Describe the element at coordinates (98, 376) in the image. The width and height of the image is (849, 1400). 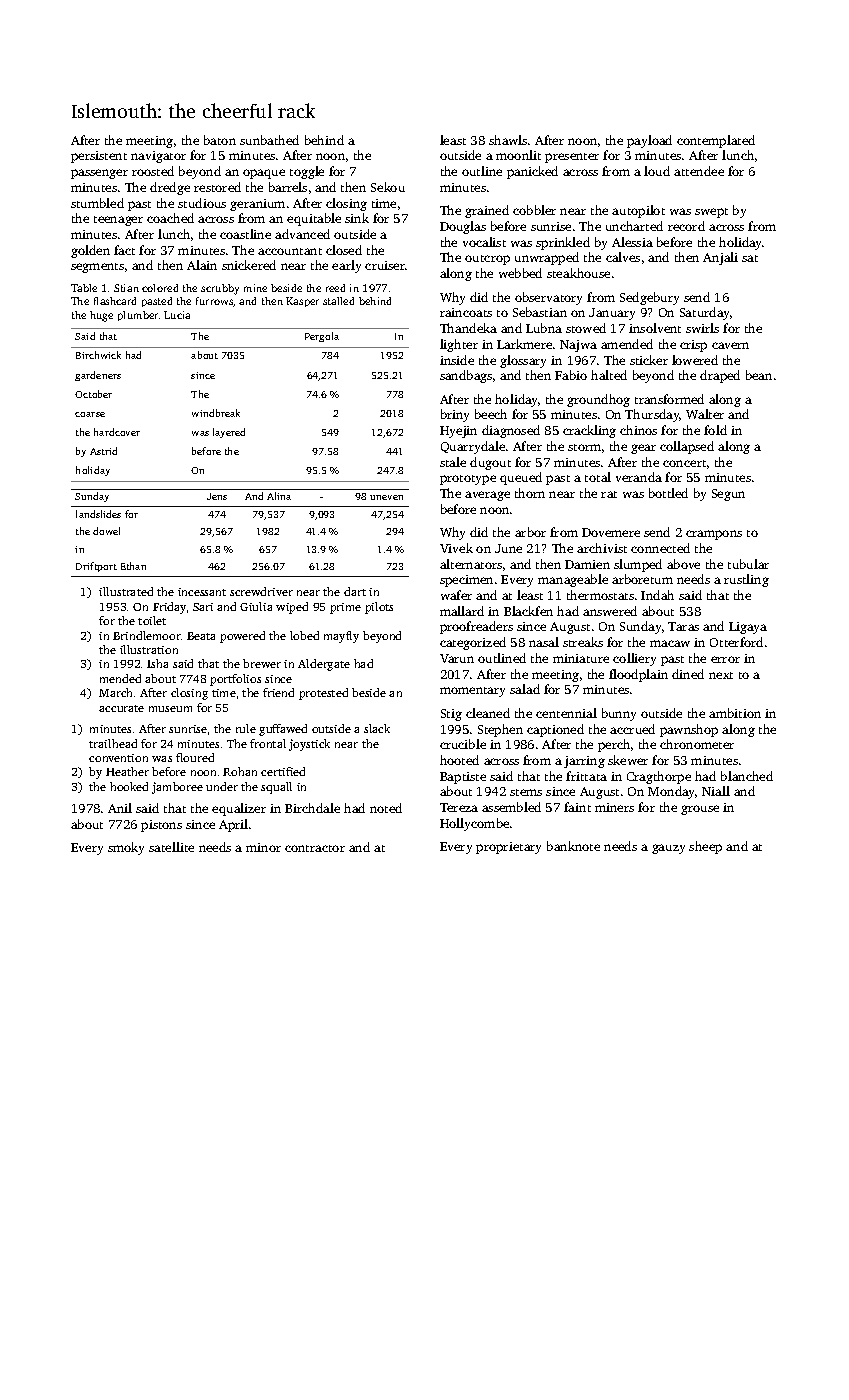
I see `gardeners` at that location.
